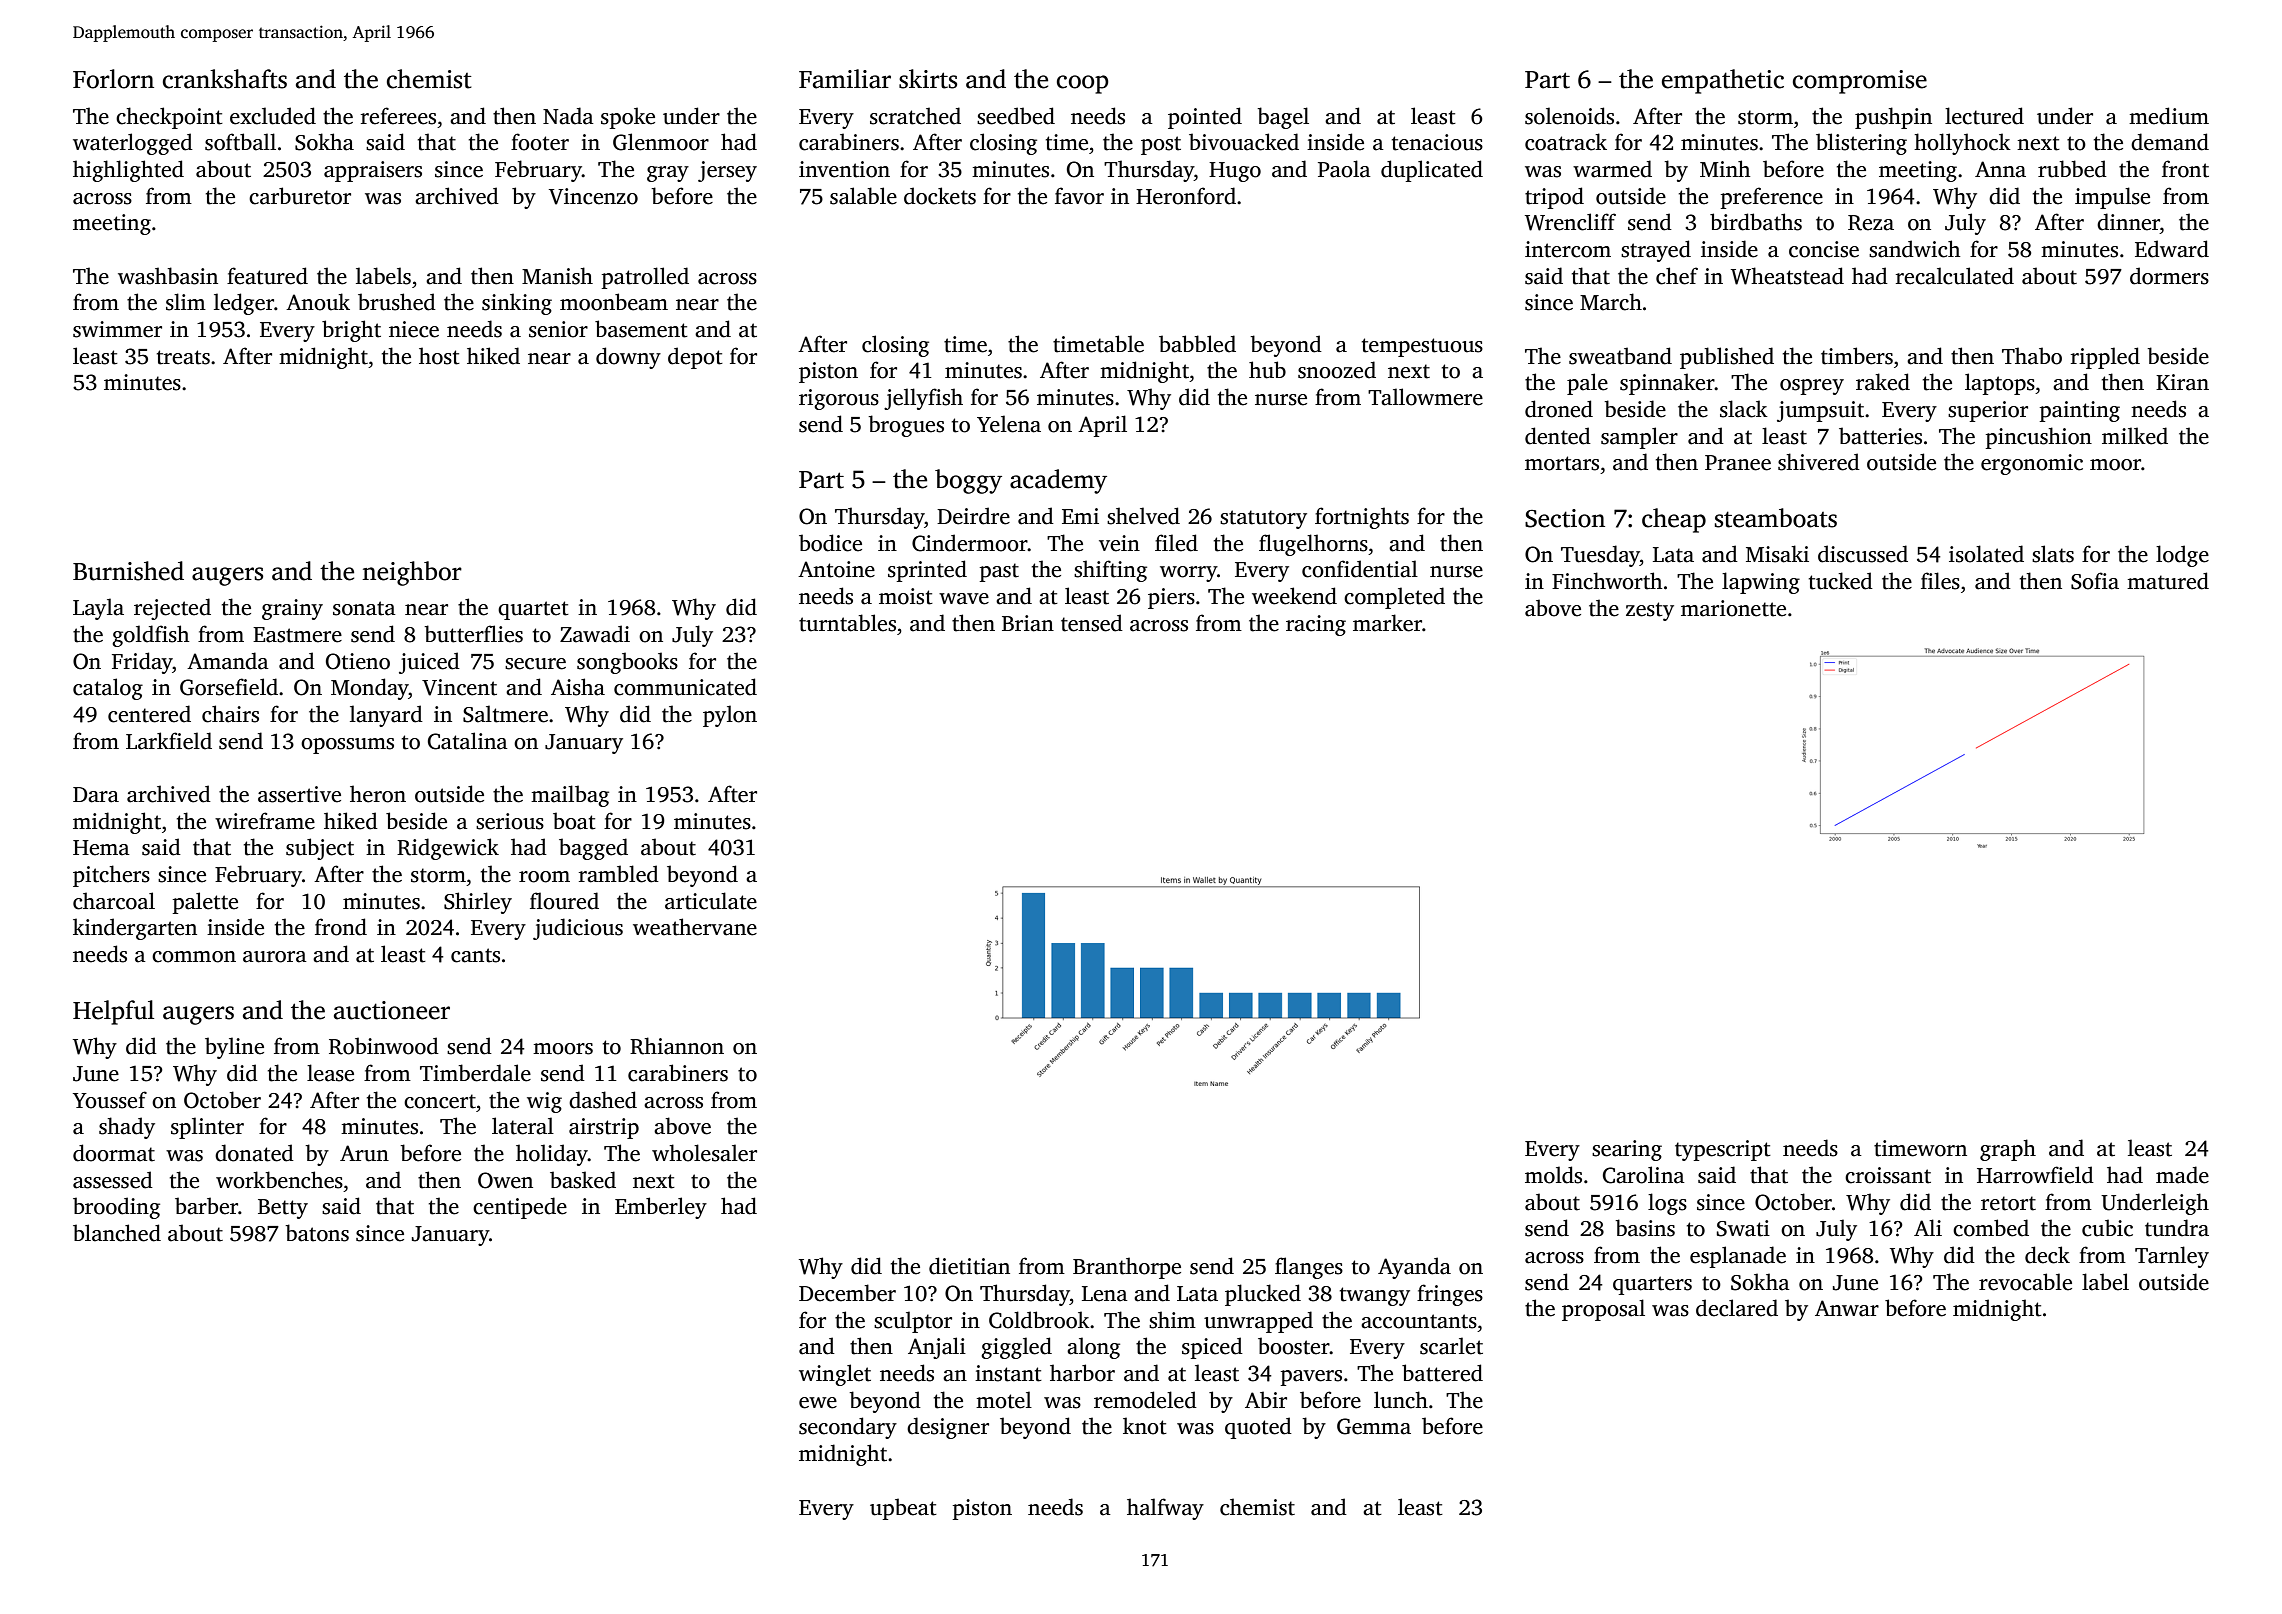 The height and width of the screenshot is (1614, 2282). What do you see at coordinates (845, 79) in the screenshot?
I see `Familiar` at bounding box center [845, 79].
